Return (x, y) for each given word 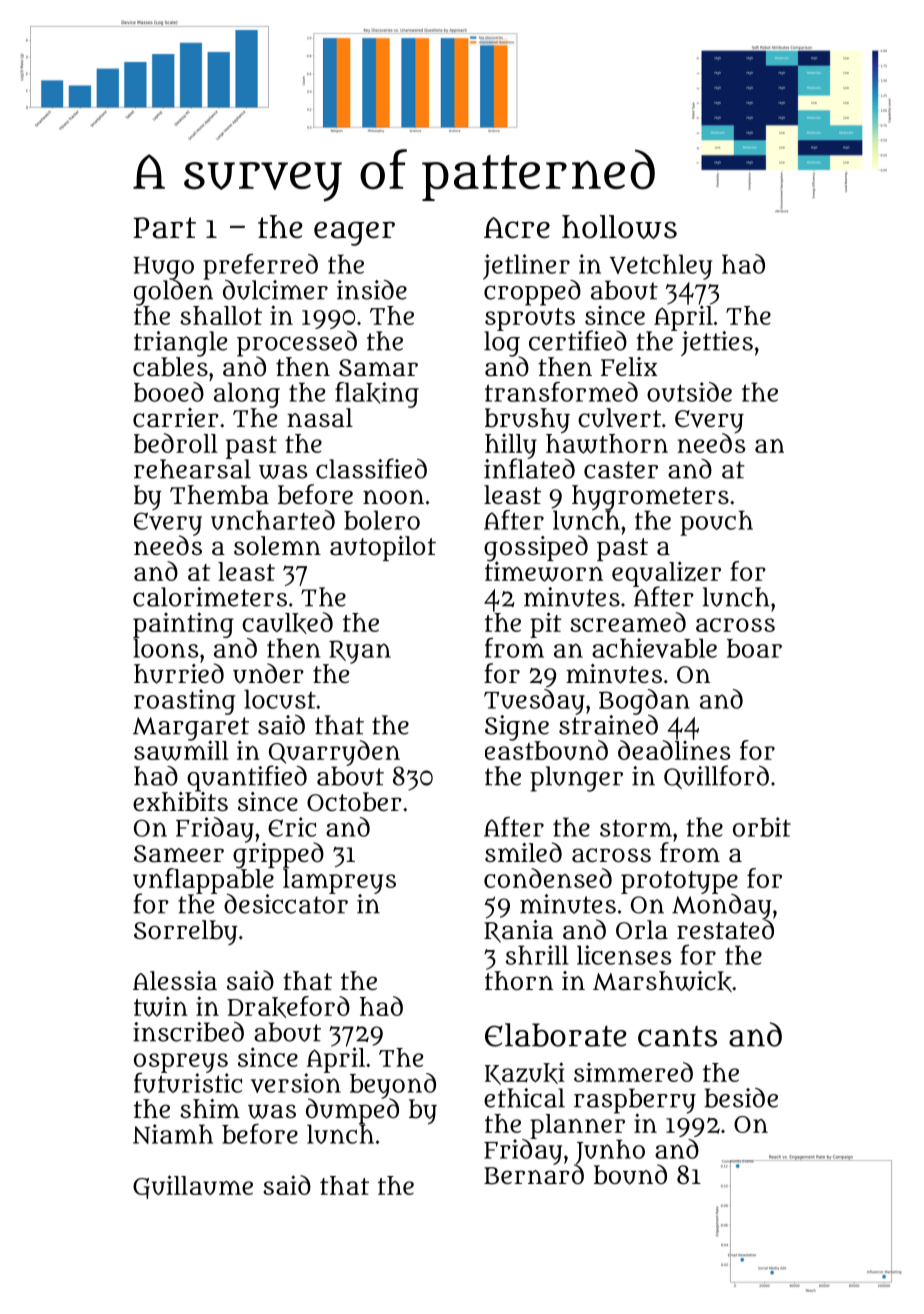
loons (165, 648)
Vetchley (661, 267)
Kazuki (525, 1073)
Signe (517, 728)
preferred (260, 267)
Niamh (173, 1134)
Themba (219, 495)
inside (372, 290)
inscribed (188, 1031)
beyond (393, 1086)
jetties (717, 343)
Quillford (716, 777)
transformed (561, 392)
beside (741, 1097)
